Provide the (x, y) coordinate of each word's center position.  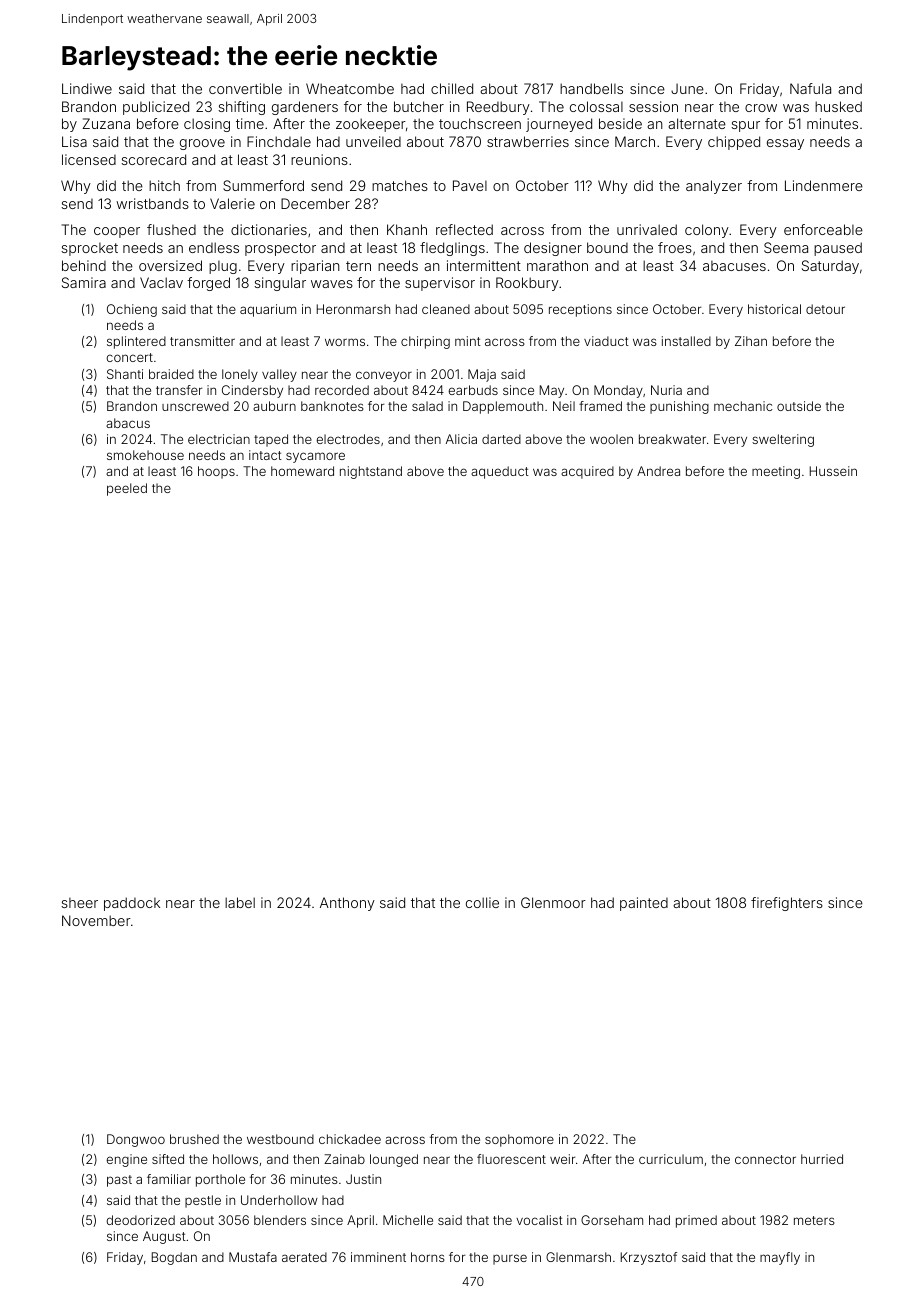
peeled (127, 489)
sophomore (519, 1140)
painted (644, 904)
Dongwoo (136, 1140)
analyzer (714, 187)
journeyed (559, 125)
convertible (245, 88)
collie (482, 902)
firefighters (787, 904)
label (240, 902)
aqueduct (500, 472)
